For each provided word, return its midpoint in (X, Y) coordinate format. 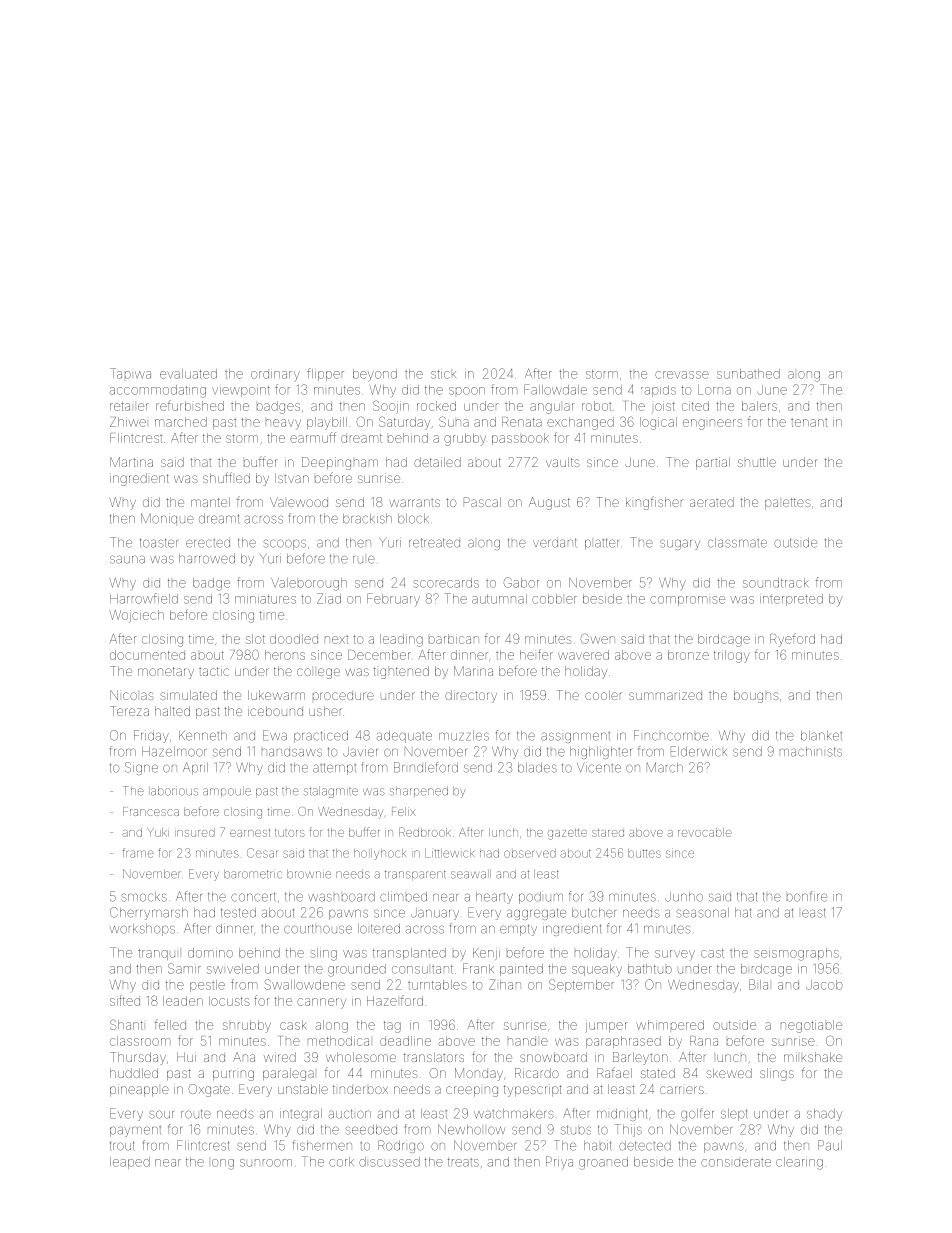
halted (172, 711)
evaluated (188, 374)
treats (463, 1162)
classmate (737, 543)
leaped (130, 1163)
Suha (454, 421)
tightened (401, 672)
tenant (809, 423)
